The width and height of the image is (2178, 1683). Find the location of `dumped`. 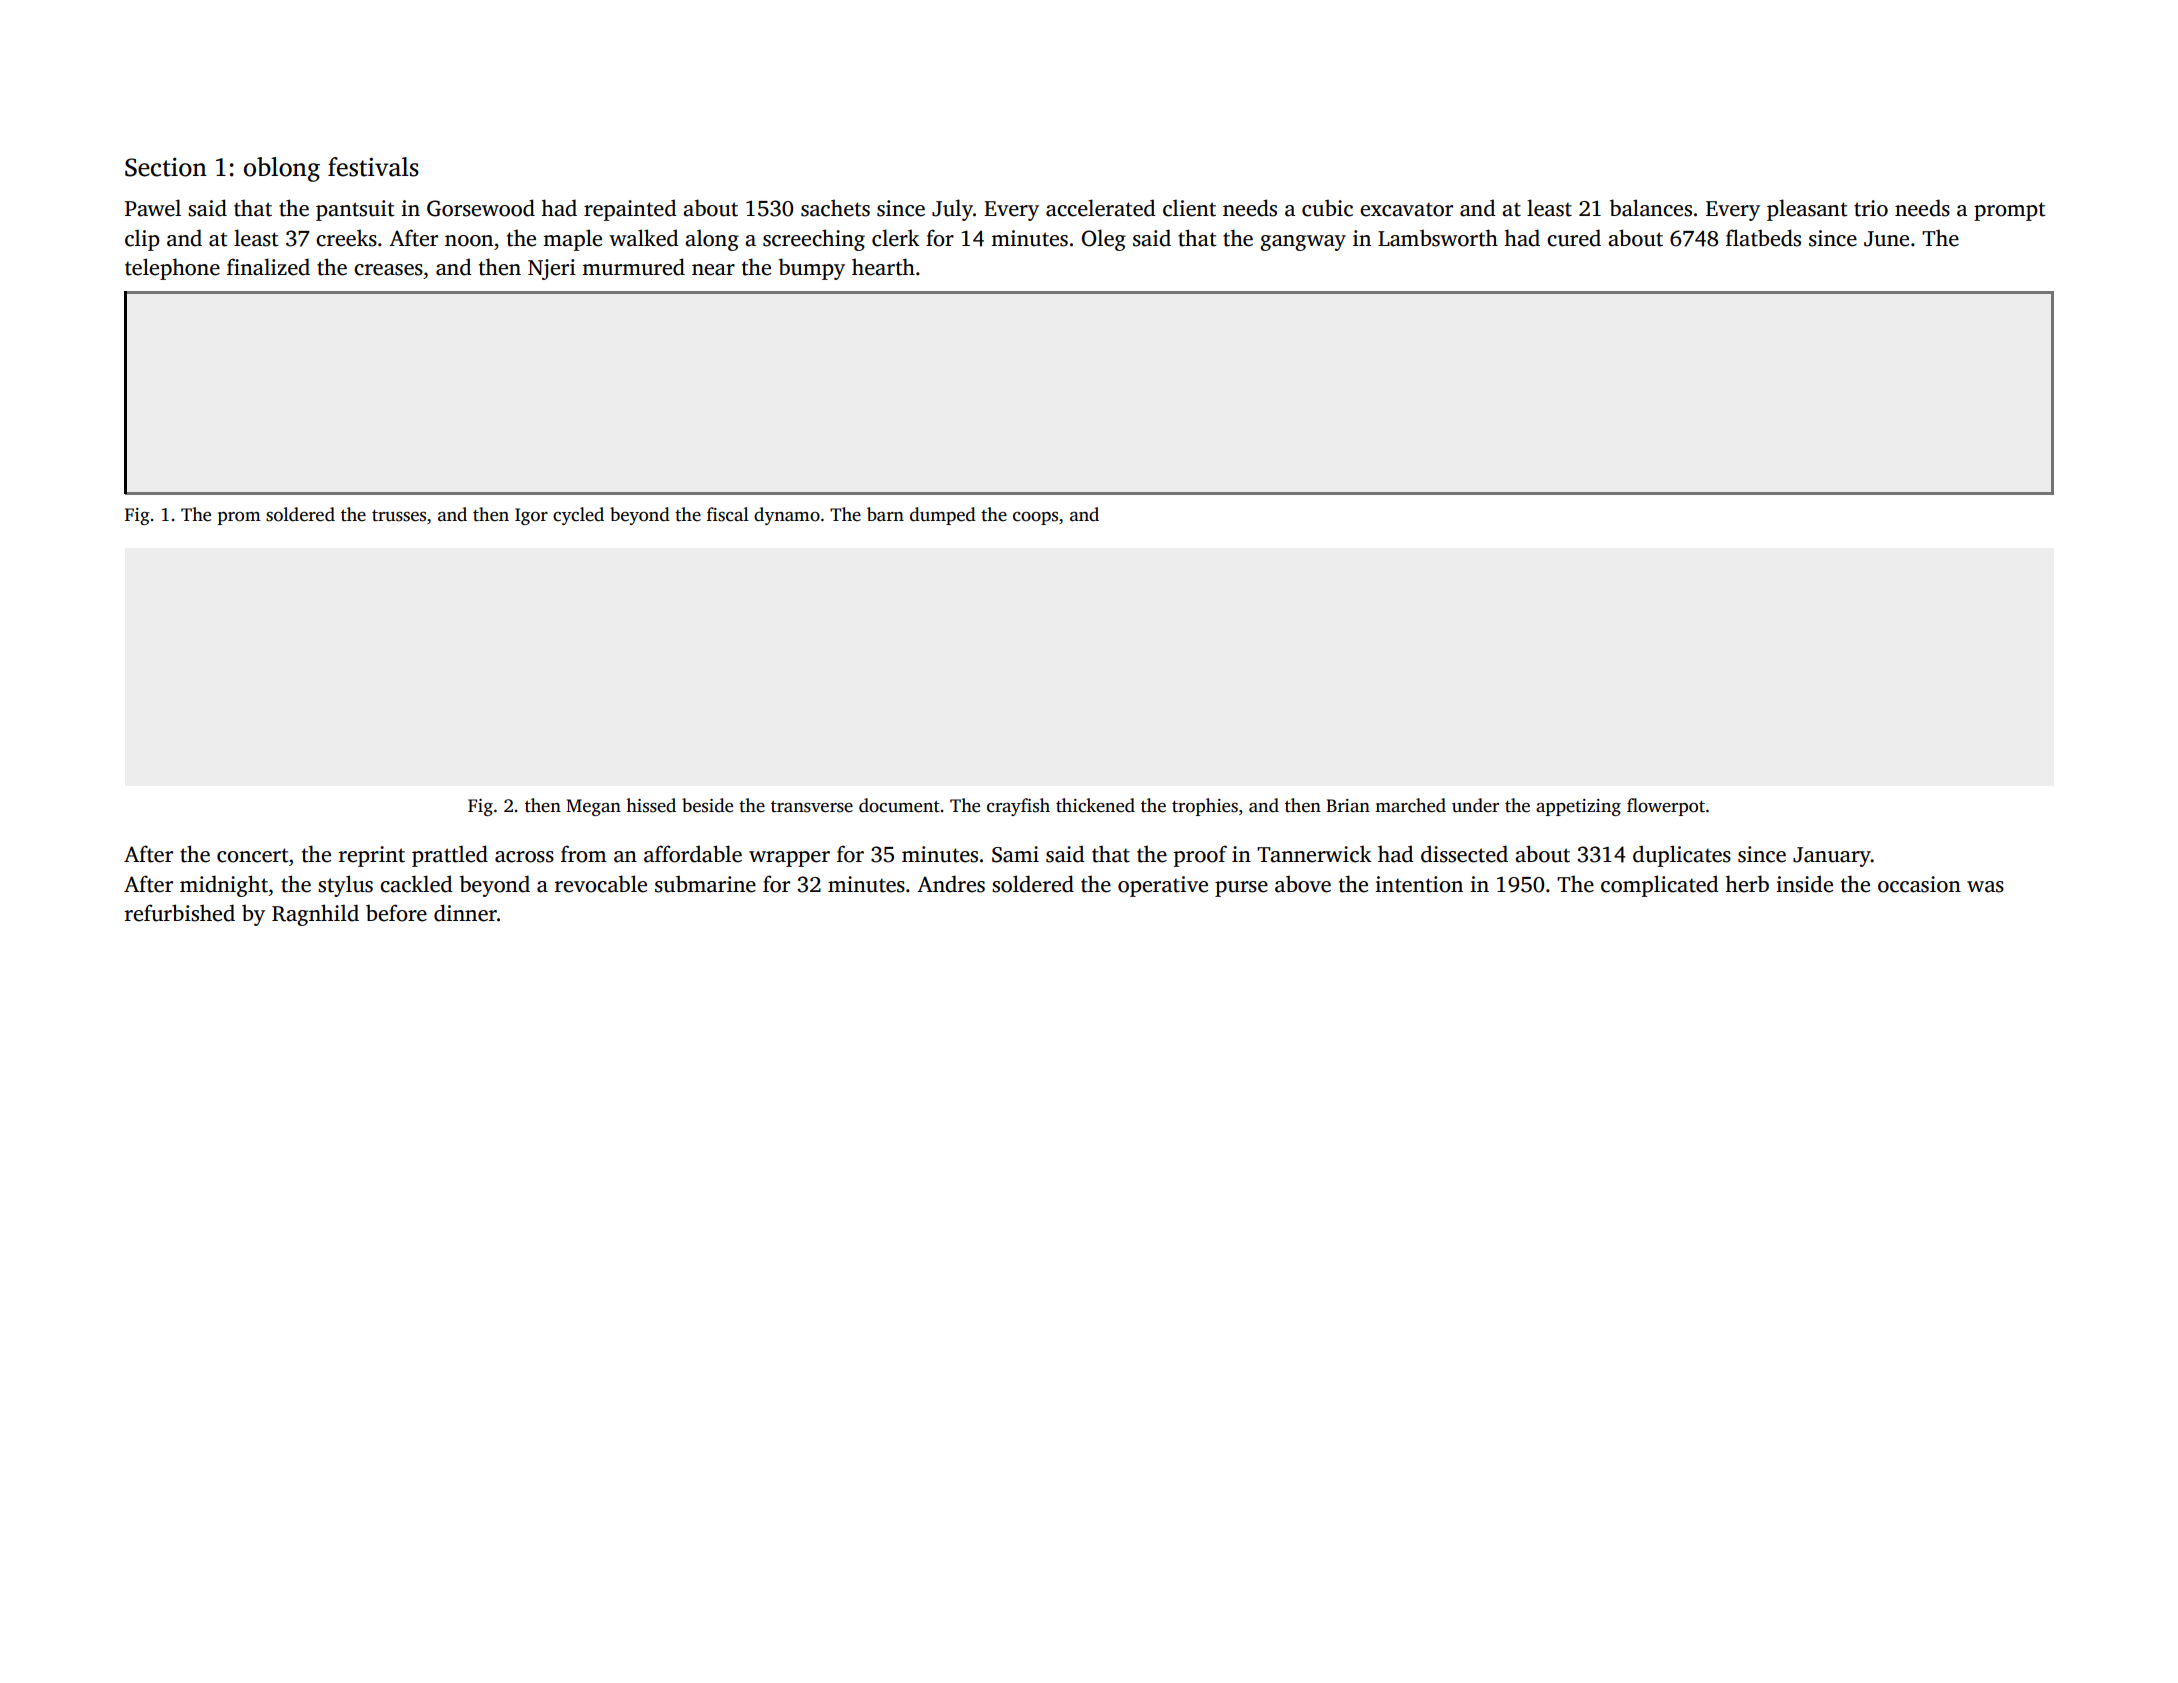

dumped is located at coordinates (943, 516).
